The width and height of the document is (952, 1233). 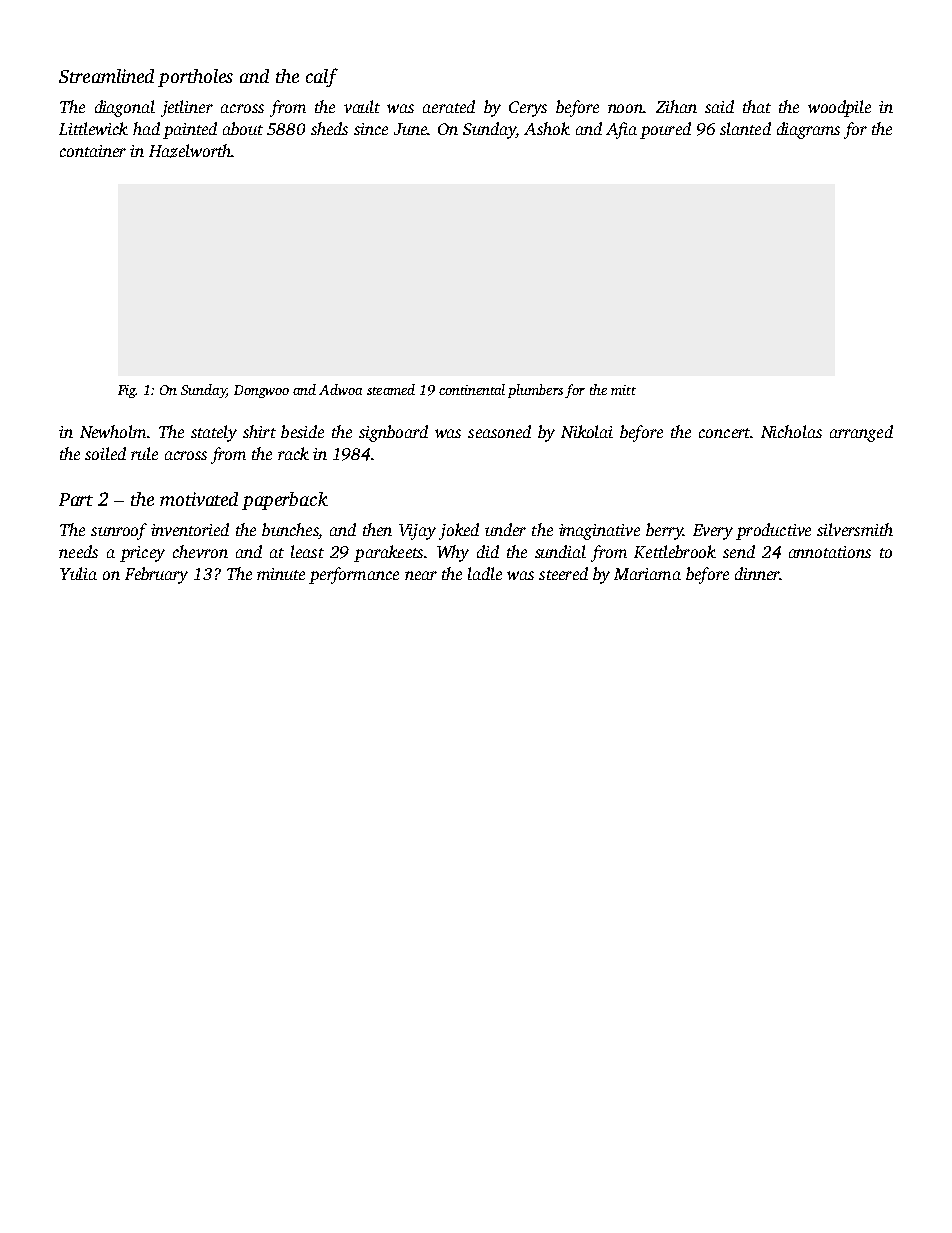 I want to click on arranged, so click(x=861, y=433).
